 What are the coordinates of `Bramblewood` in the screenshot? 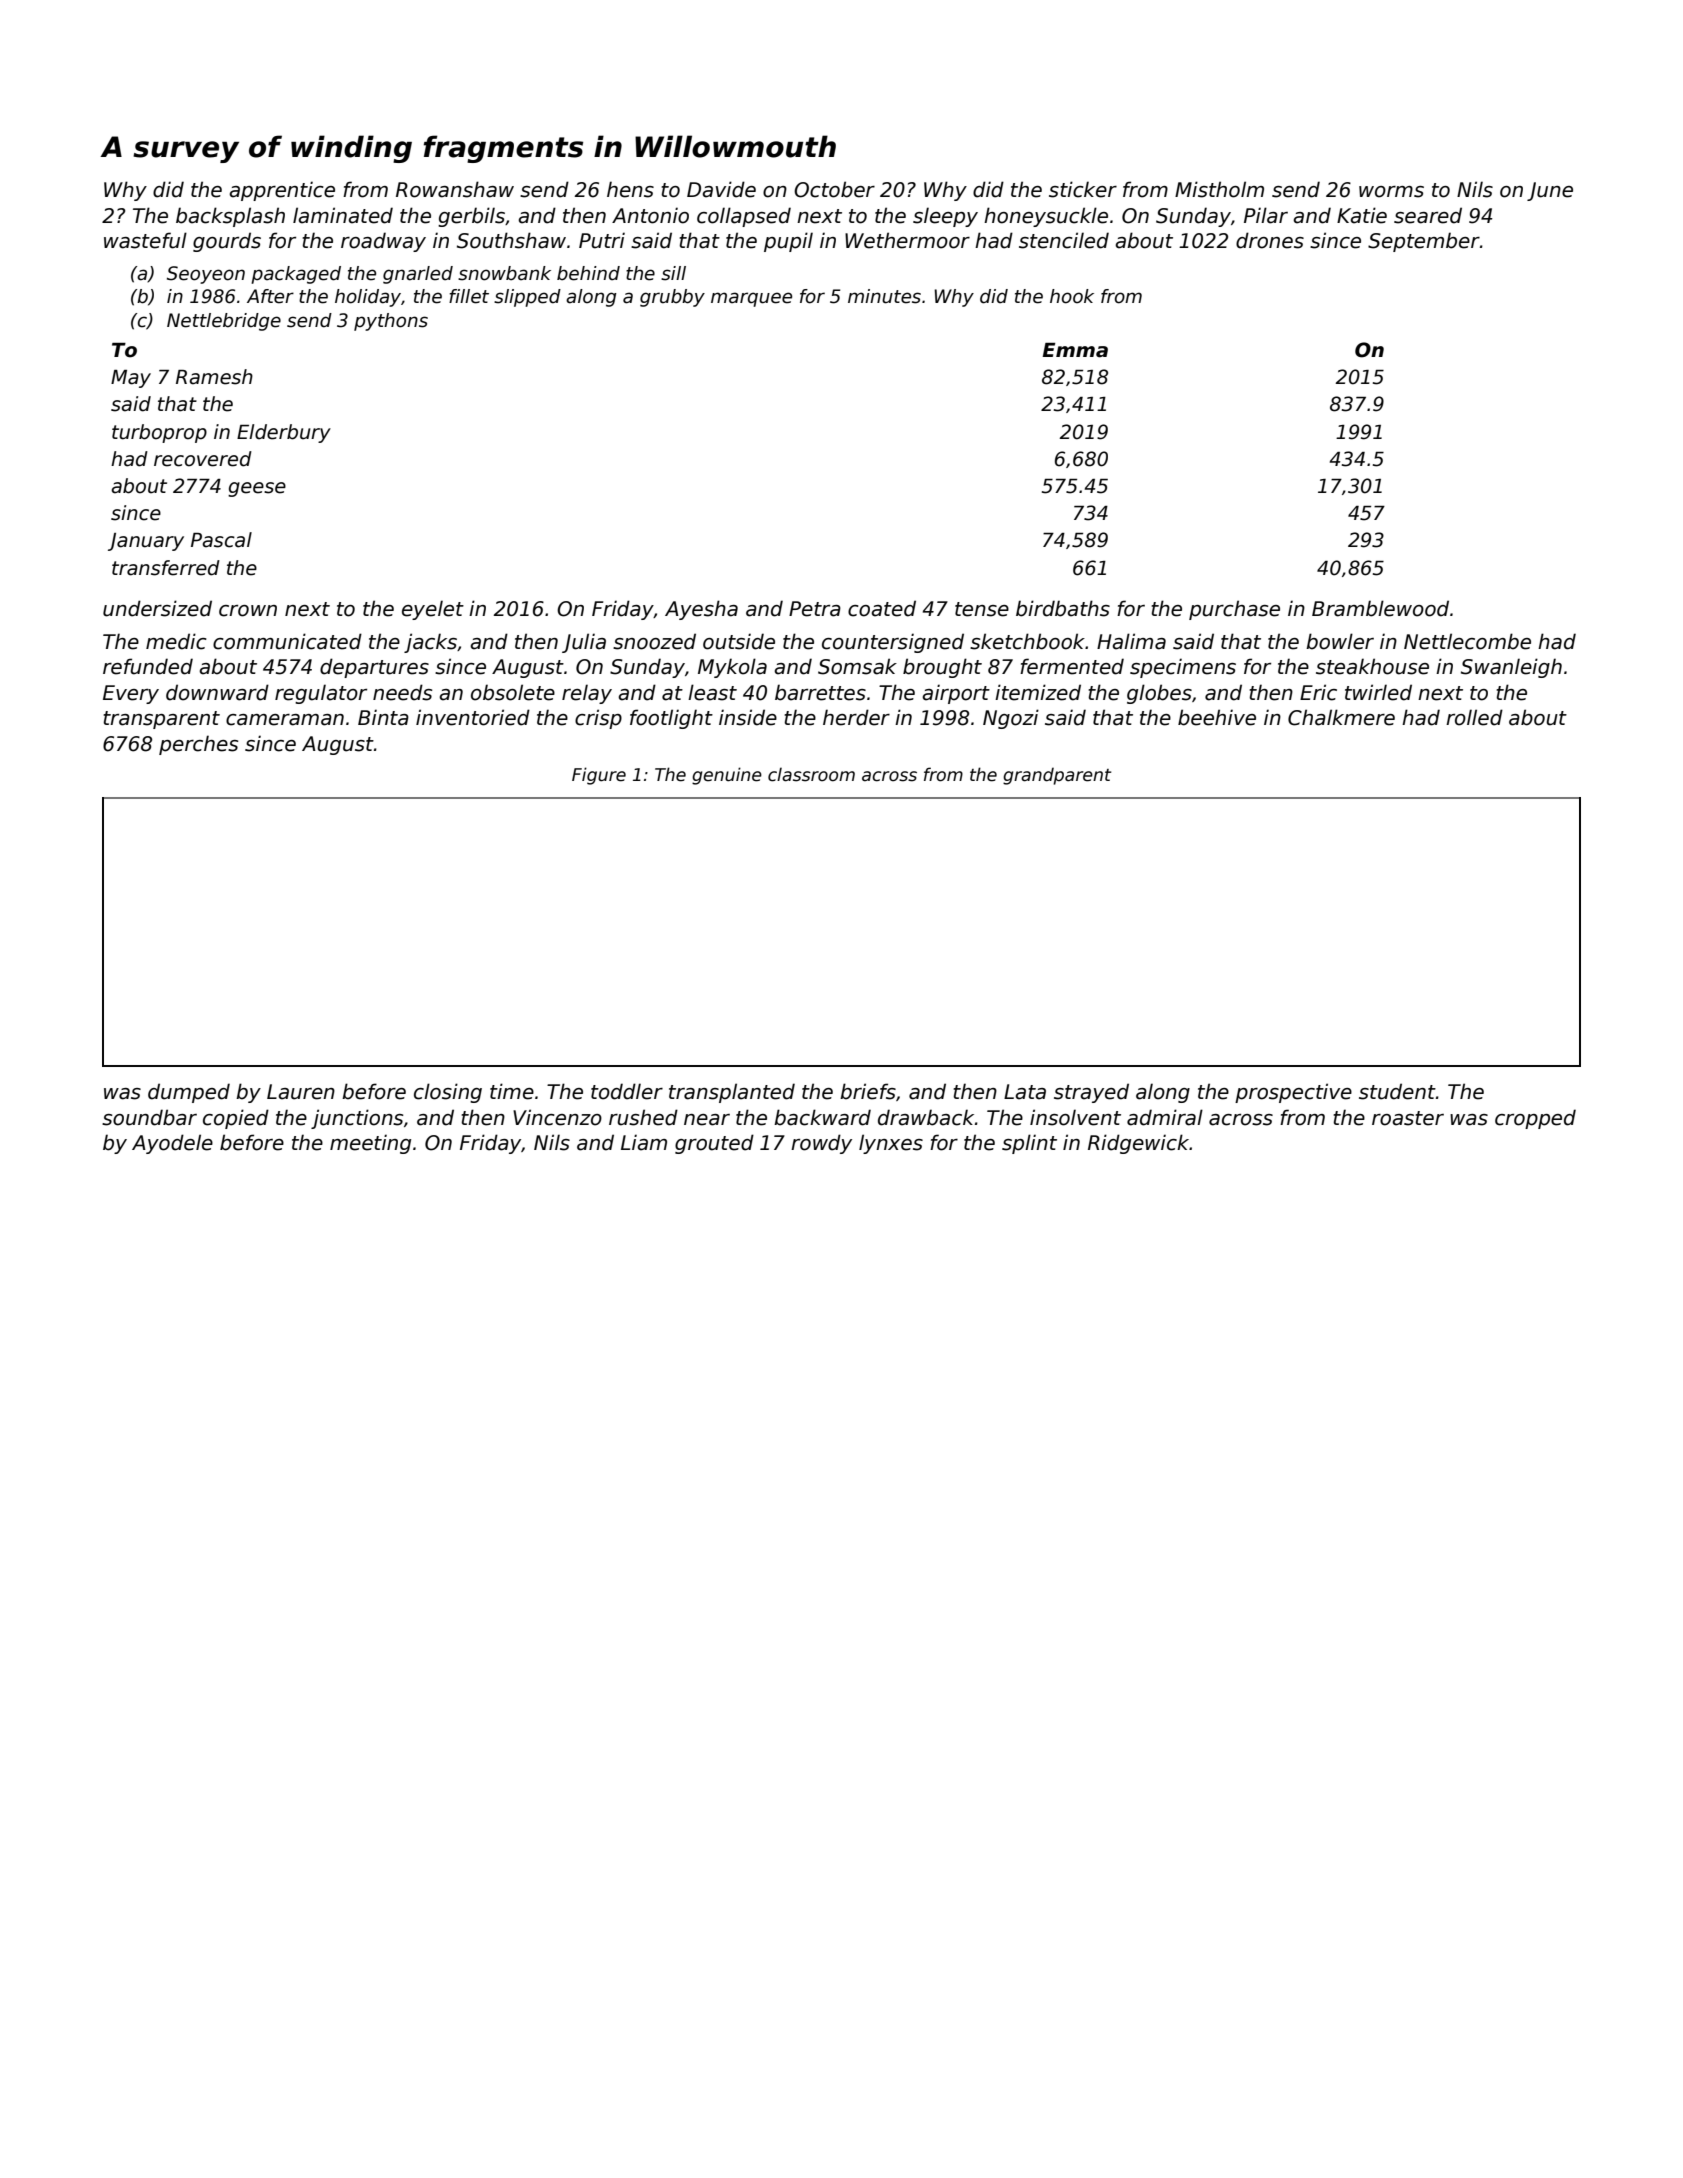 It's located at (1380, 608).
